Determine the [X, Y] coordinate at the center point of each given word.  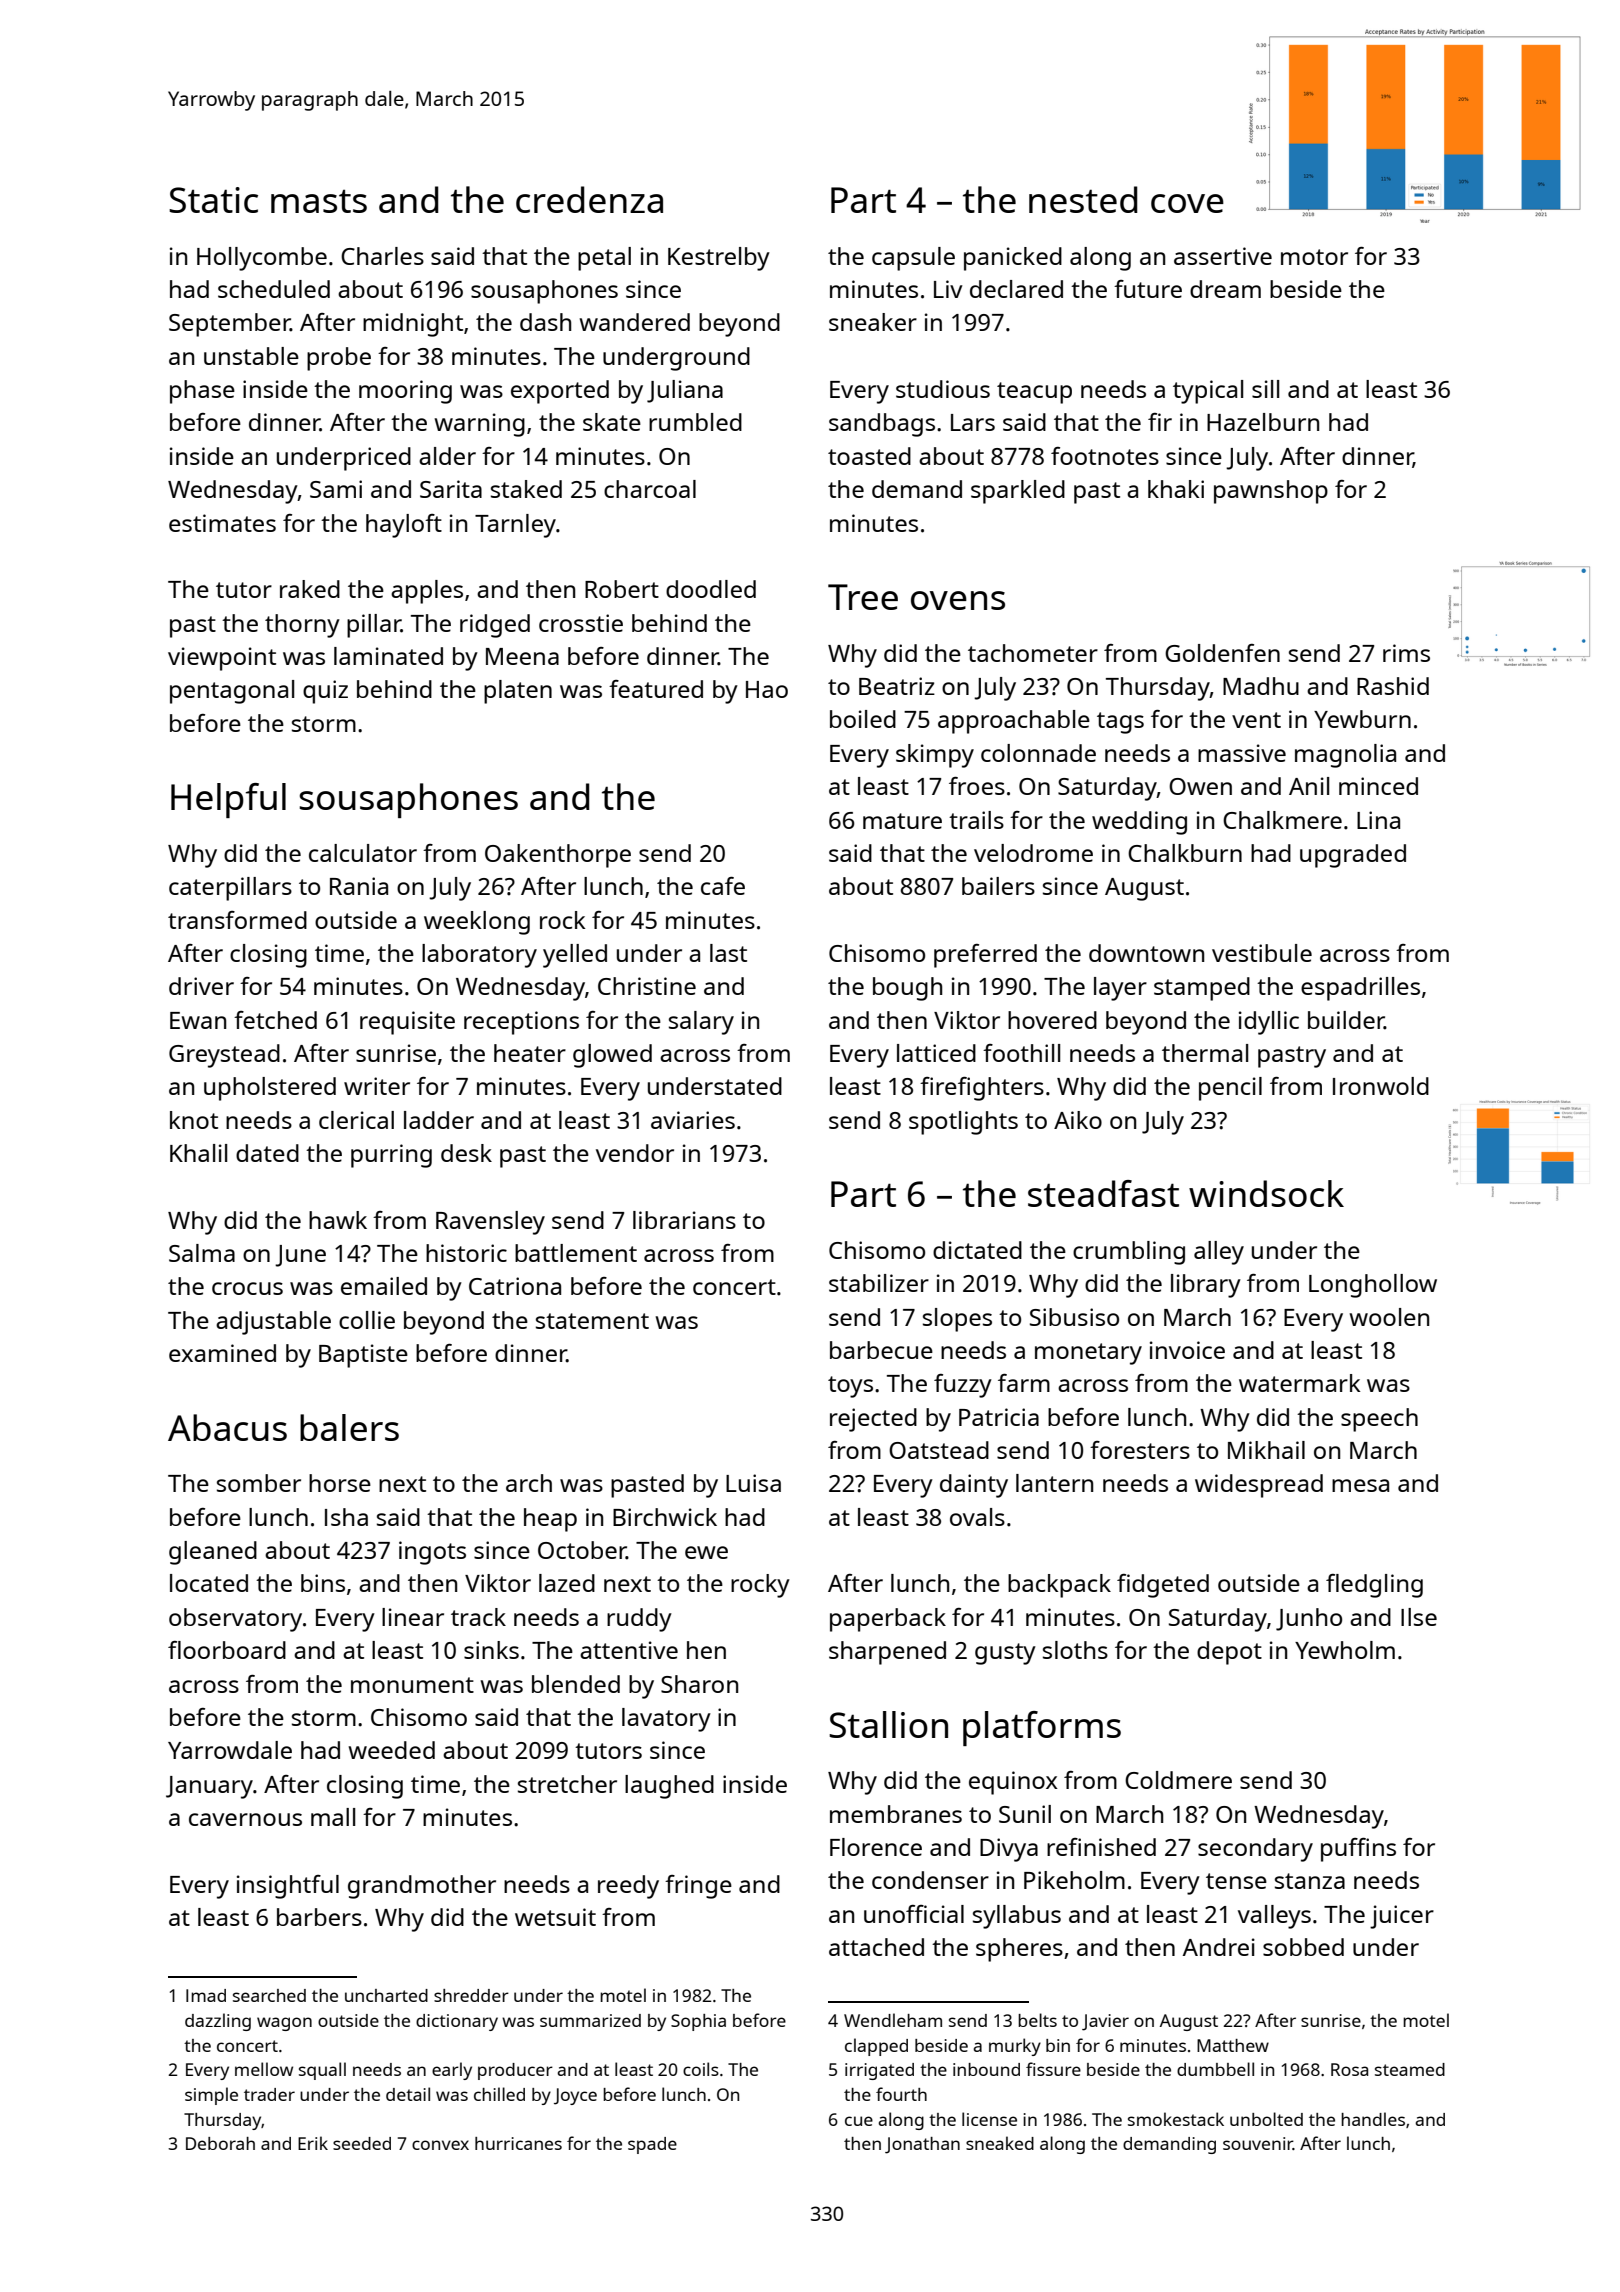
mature [902, 821]
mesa [1360, 1485]
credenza [589, 199]
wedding [1139, 823]
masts [319, 201]
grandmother [422, 1887]
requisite [407, 1023]
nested [1083, 199]
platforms [1042, 1728]
